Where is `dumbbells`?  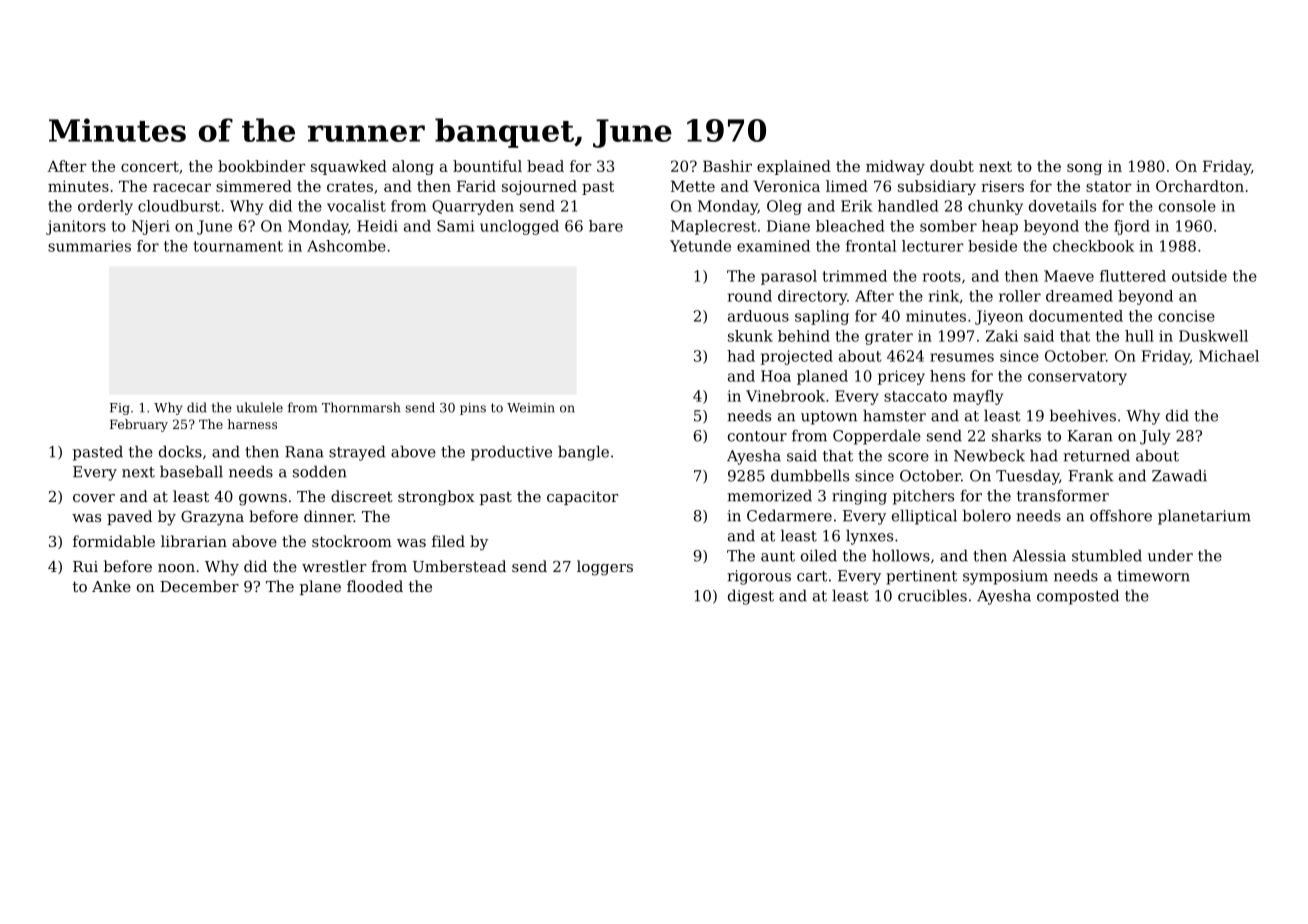 dumbbells is located at coordinates (810, 475).
